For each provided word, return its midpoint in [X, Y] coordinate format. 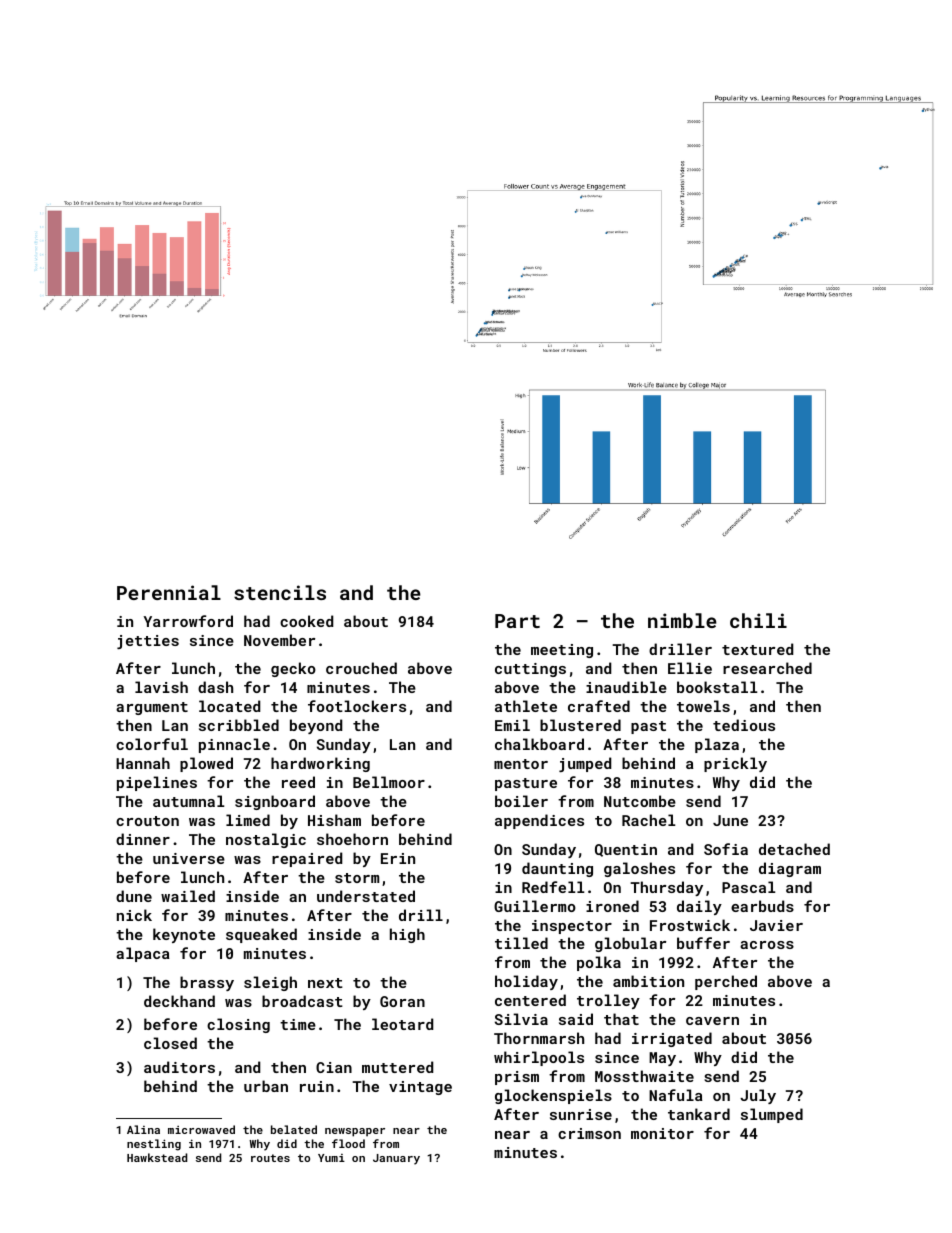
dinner [143, 839]
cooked [306, 621]
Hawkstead [157, 1157]
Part [517, 621]
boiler [521, 801]
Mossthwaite [644, 1076]
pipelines [157, 783]
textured [757, 649]
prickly [735, 764]
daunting [557, 869]
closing [238, 1025]
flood [348, 1143]
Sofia [726, 849]
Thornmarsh [539, 1038]
